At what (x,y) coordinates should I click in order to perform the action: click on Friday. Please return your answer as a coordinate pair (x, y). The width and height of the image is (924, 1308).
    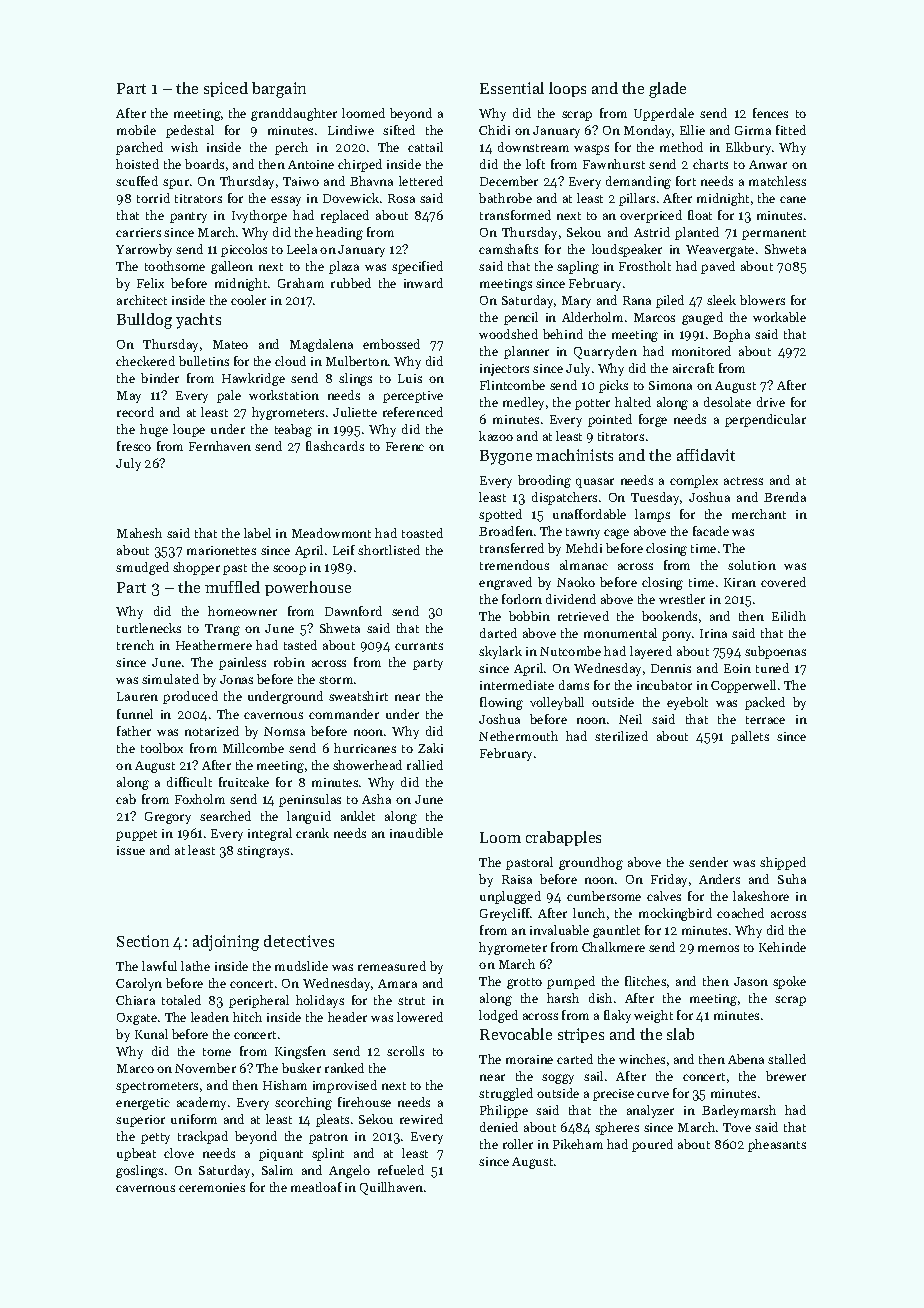
    Looking at the image, I should click on (669, 880).
